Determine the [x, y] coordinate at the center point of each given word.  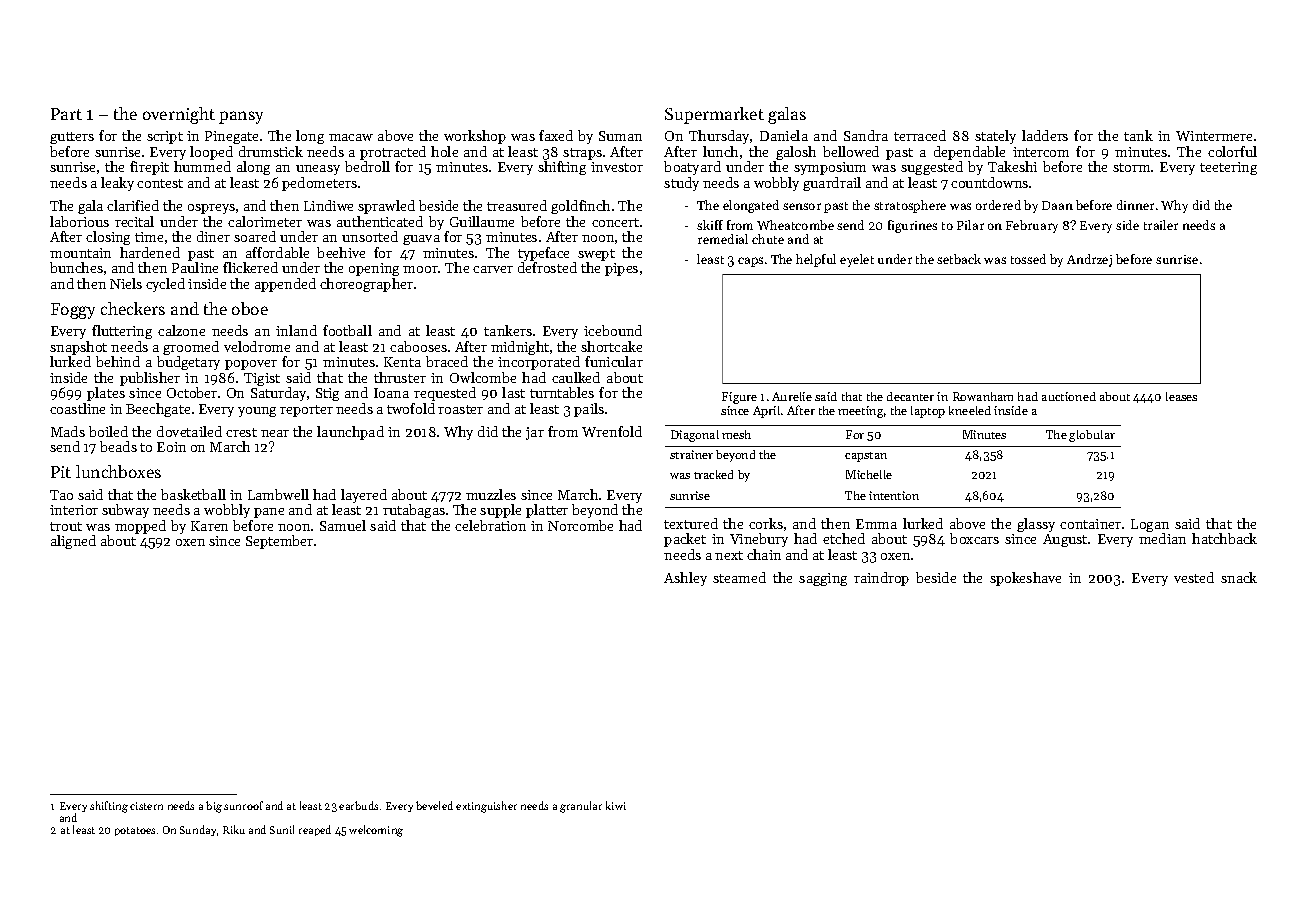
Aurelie [792, 396]
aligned [73, 542]
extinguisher [486, 807]
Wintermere [1214, 136]
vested [1194, 577]
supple [500, 511]
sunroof [243, 805]
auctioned [1069, 396]
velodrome [257, 346]
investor [617, 167]
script [165, 137]
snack [1239, 577]
